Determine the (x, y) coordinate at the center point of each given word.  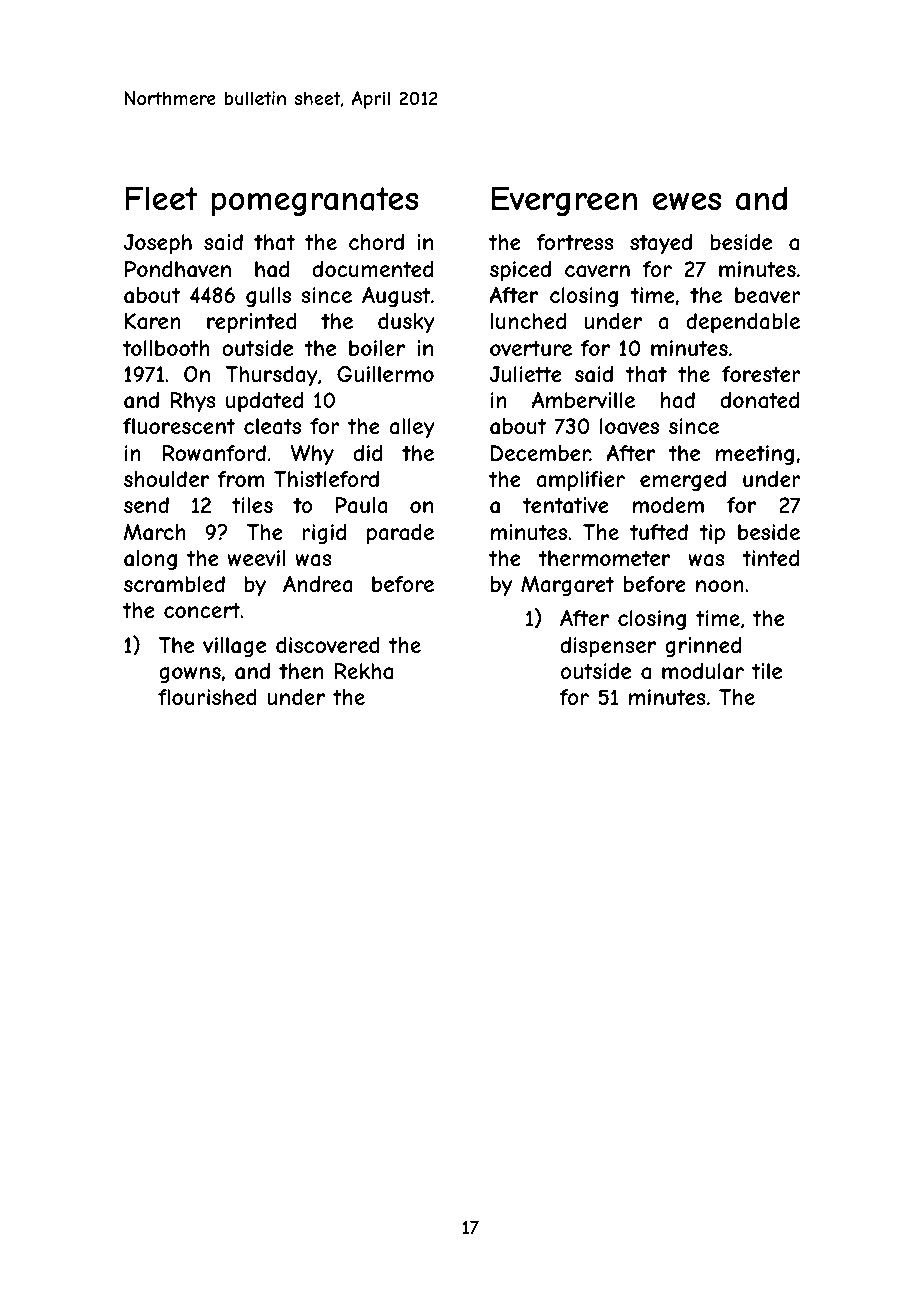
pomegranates (315, 202)
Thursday (271, 376)
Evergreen (564, 201)
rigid (324, 534)
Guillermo (385, 374)
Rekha (364, 671)
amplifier (580, 481)
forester (761, 374)
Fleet (162, 198)
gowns (190, 675)
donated (760, 400)
